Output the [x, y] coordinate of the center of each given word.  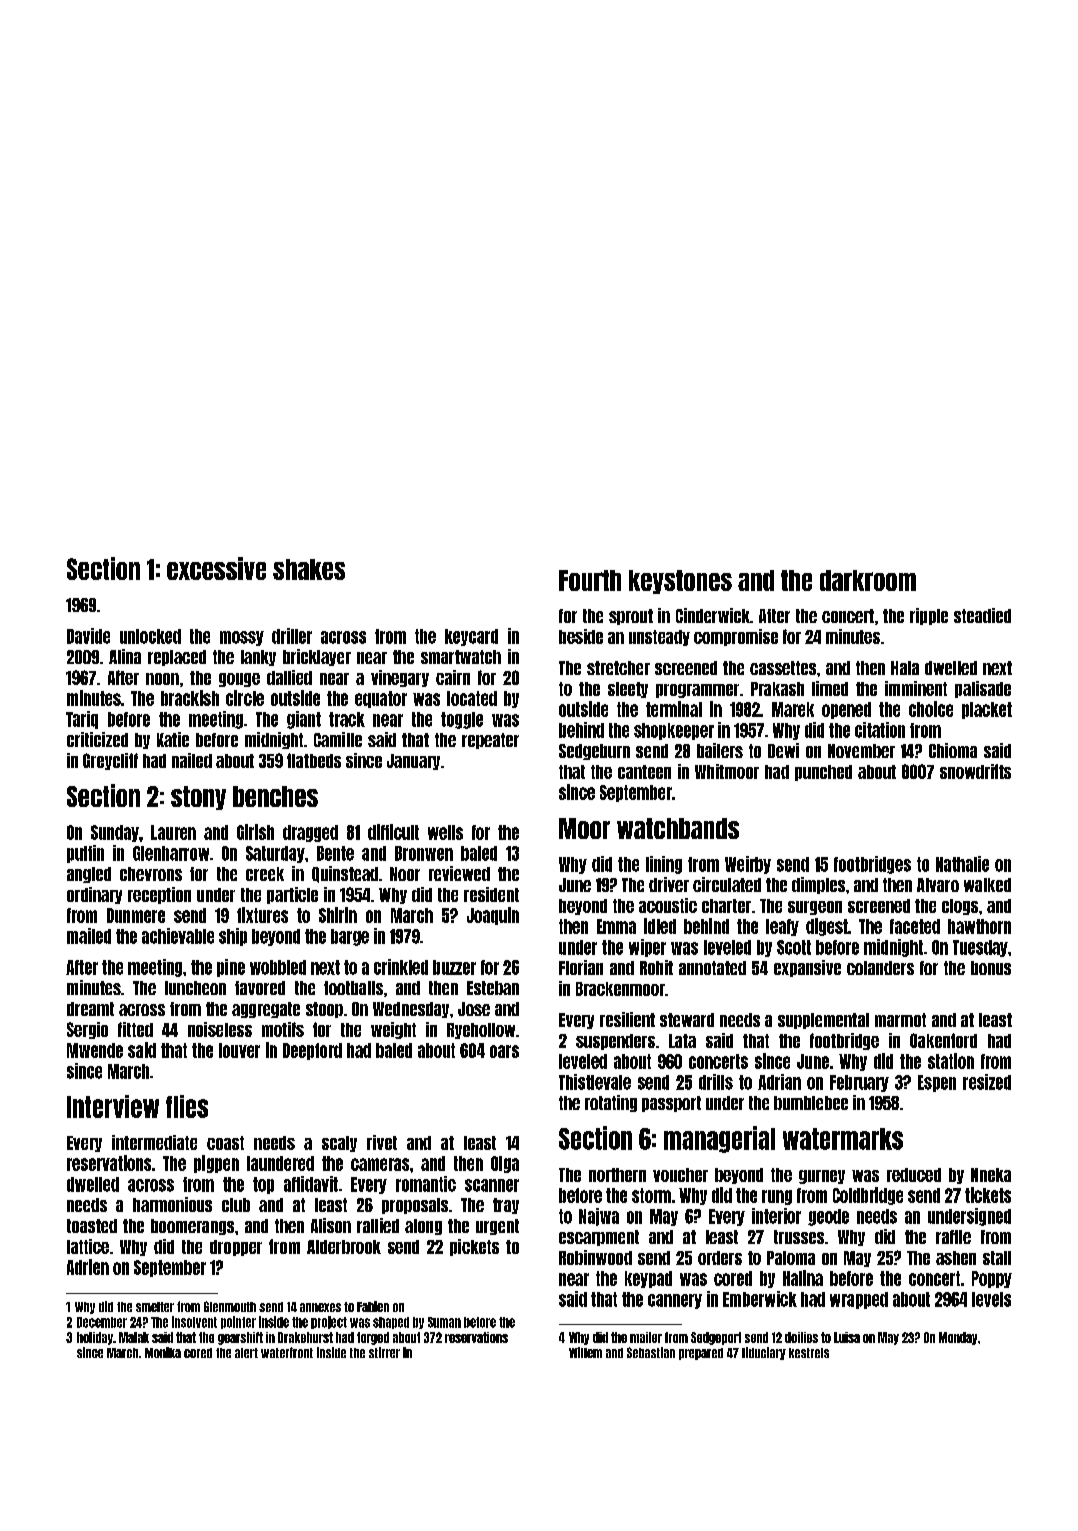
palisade [983, 689]
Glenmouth [230, 1306]
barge [350, 937]
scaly [339, 1144]
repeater [490, 741]
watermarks [843, 1139]
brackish [190, 698]
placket [987, 710]
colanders [880, 968]
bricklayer [317, 657]
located [472, 698]
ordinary [94, 895]
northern [617, 1175]
